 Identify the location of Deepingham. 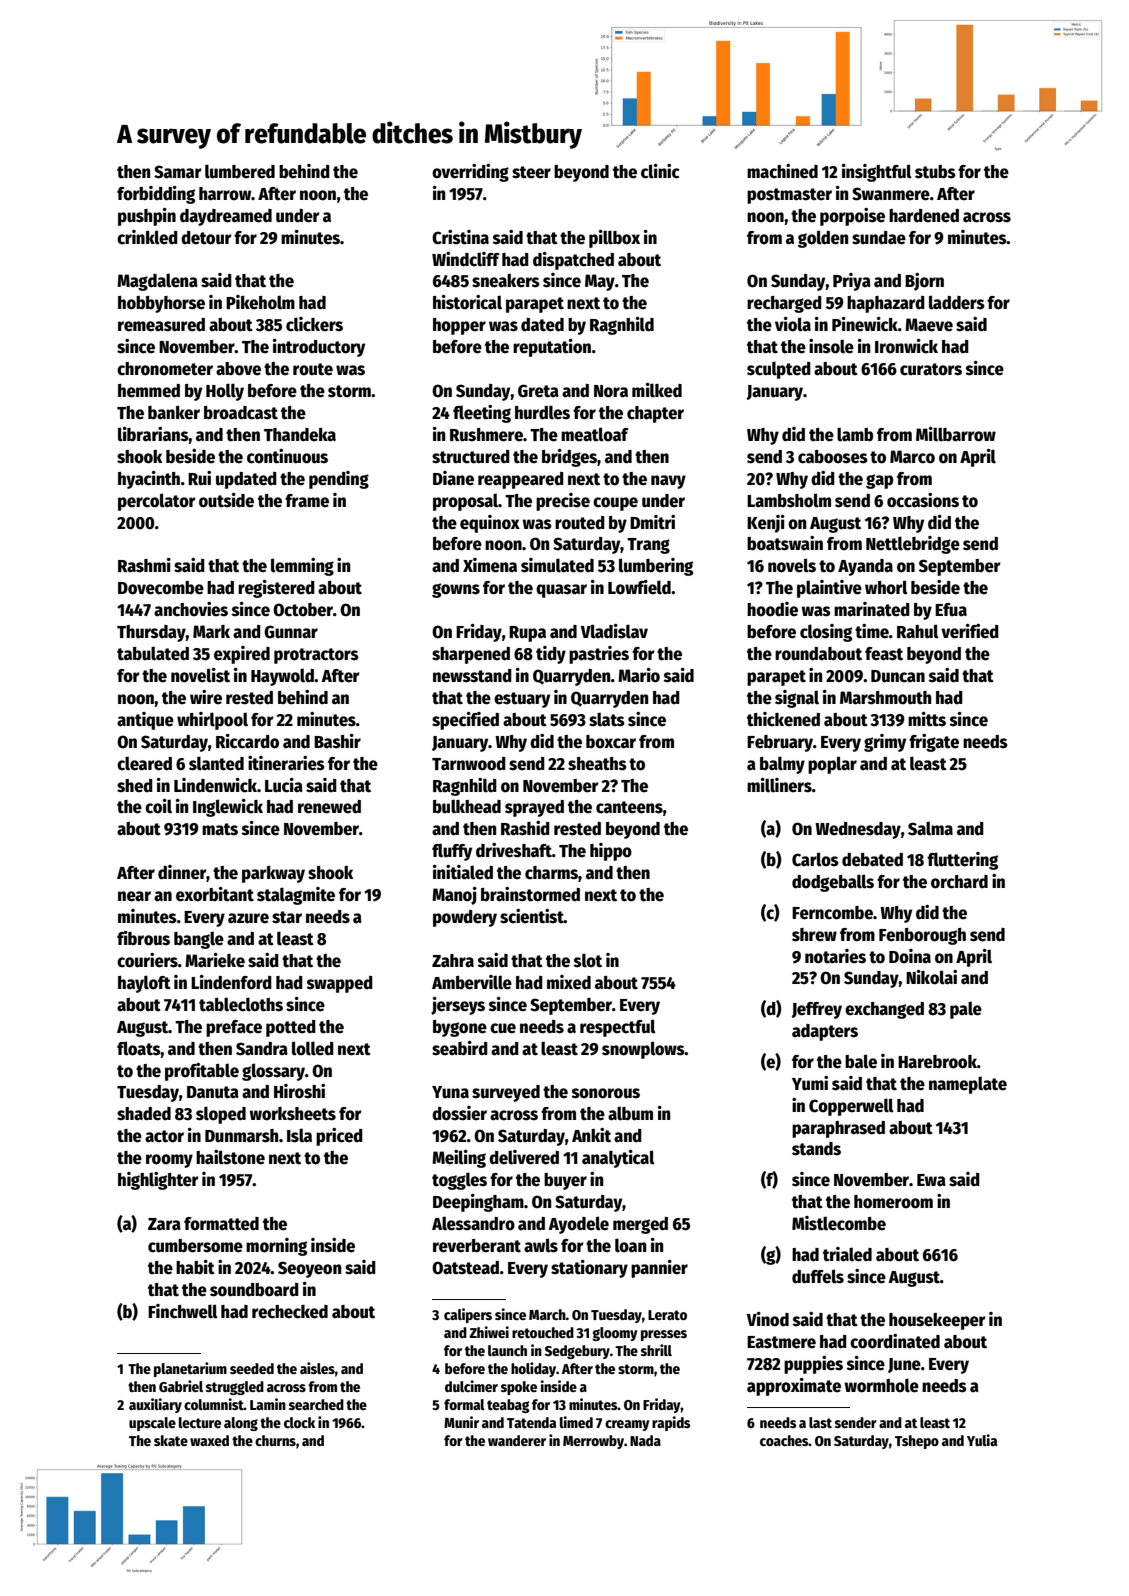
(478, 1203).
